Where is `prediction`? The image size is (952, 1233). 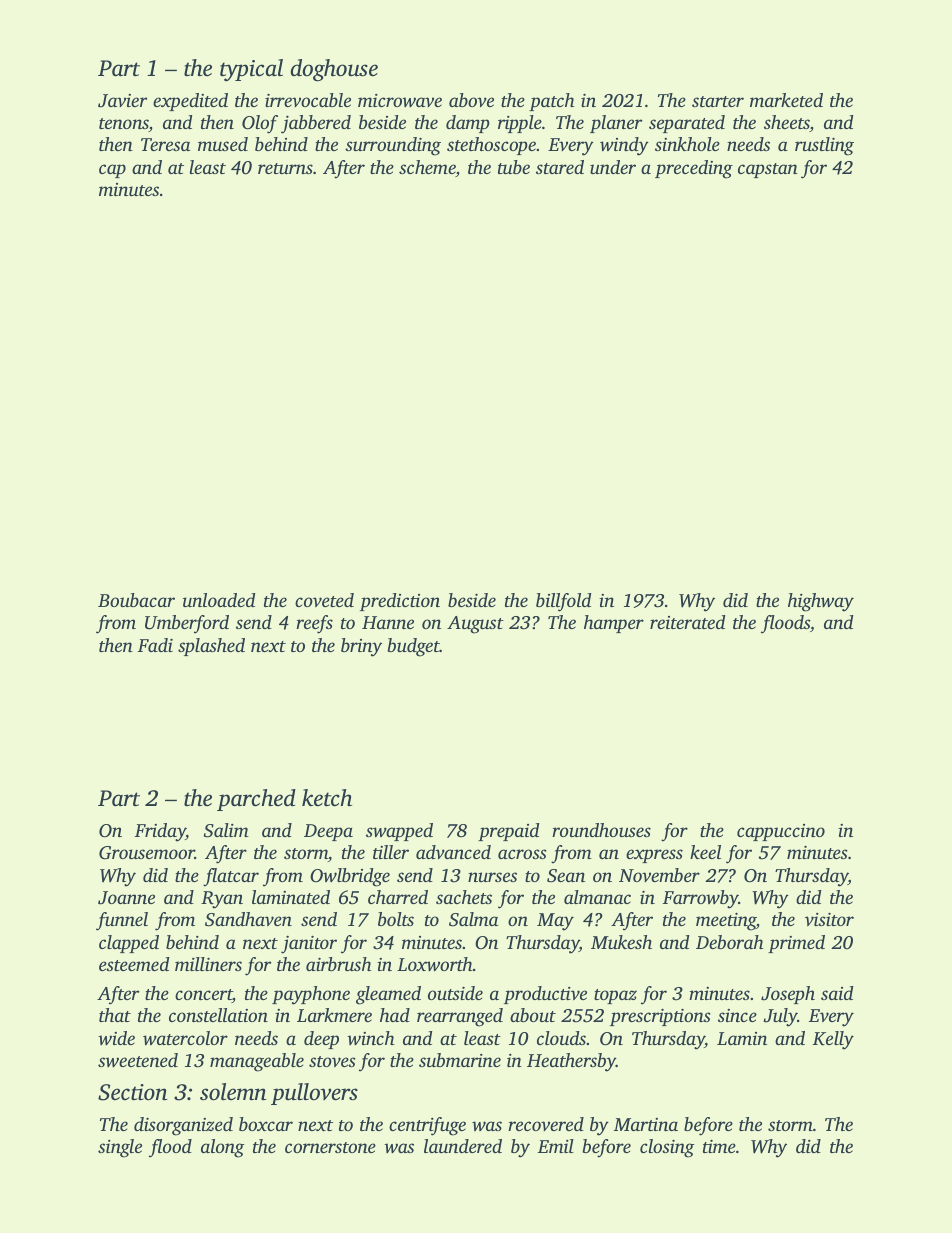 prediction is located at coordinates (400, 602).
